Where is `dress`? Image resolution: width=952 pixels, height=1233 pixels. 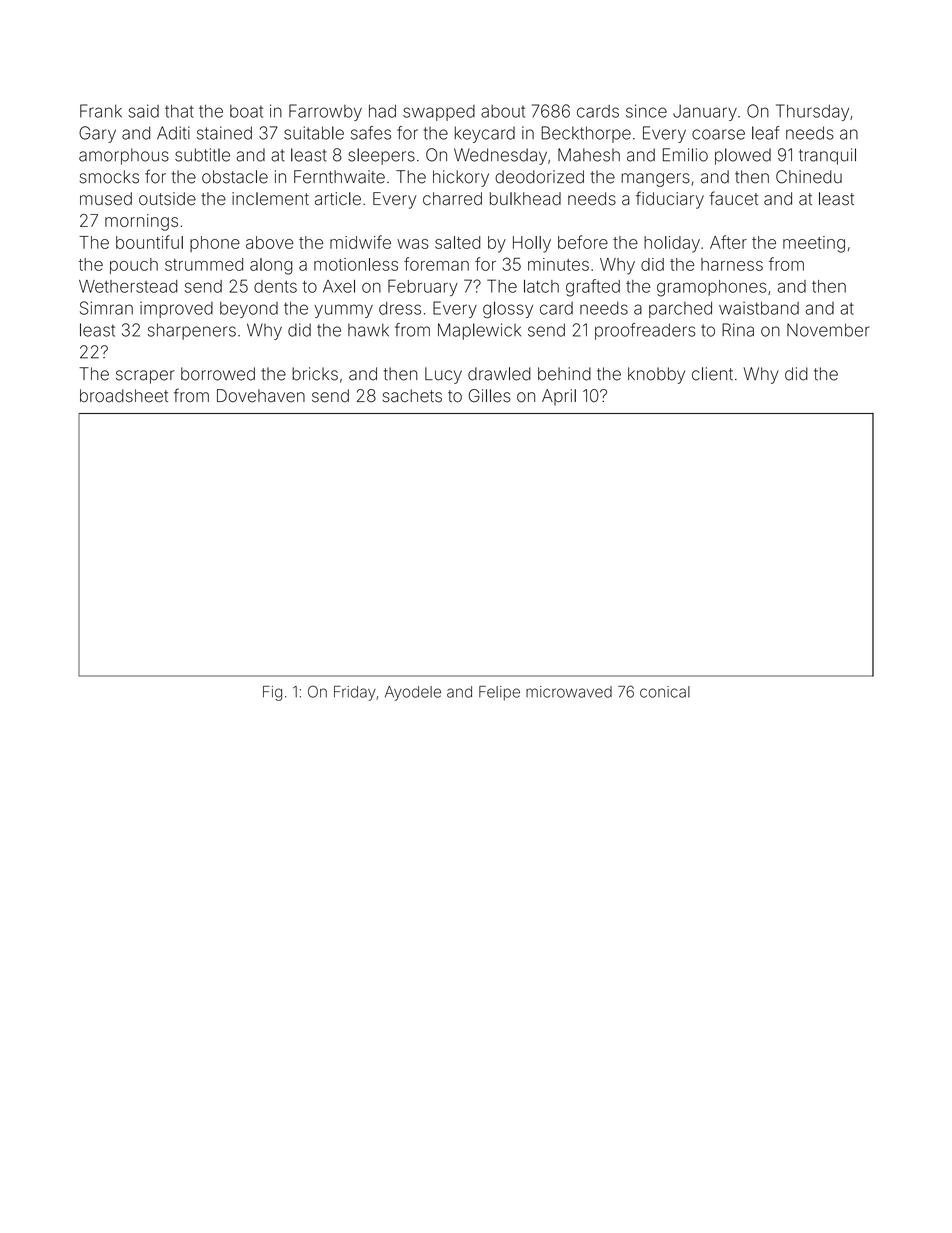 dress is located at coordinates (400, 308).
